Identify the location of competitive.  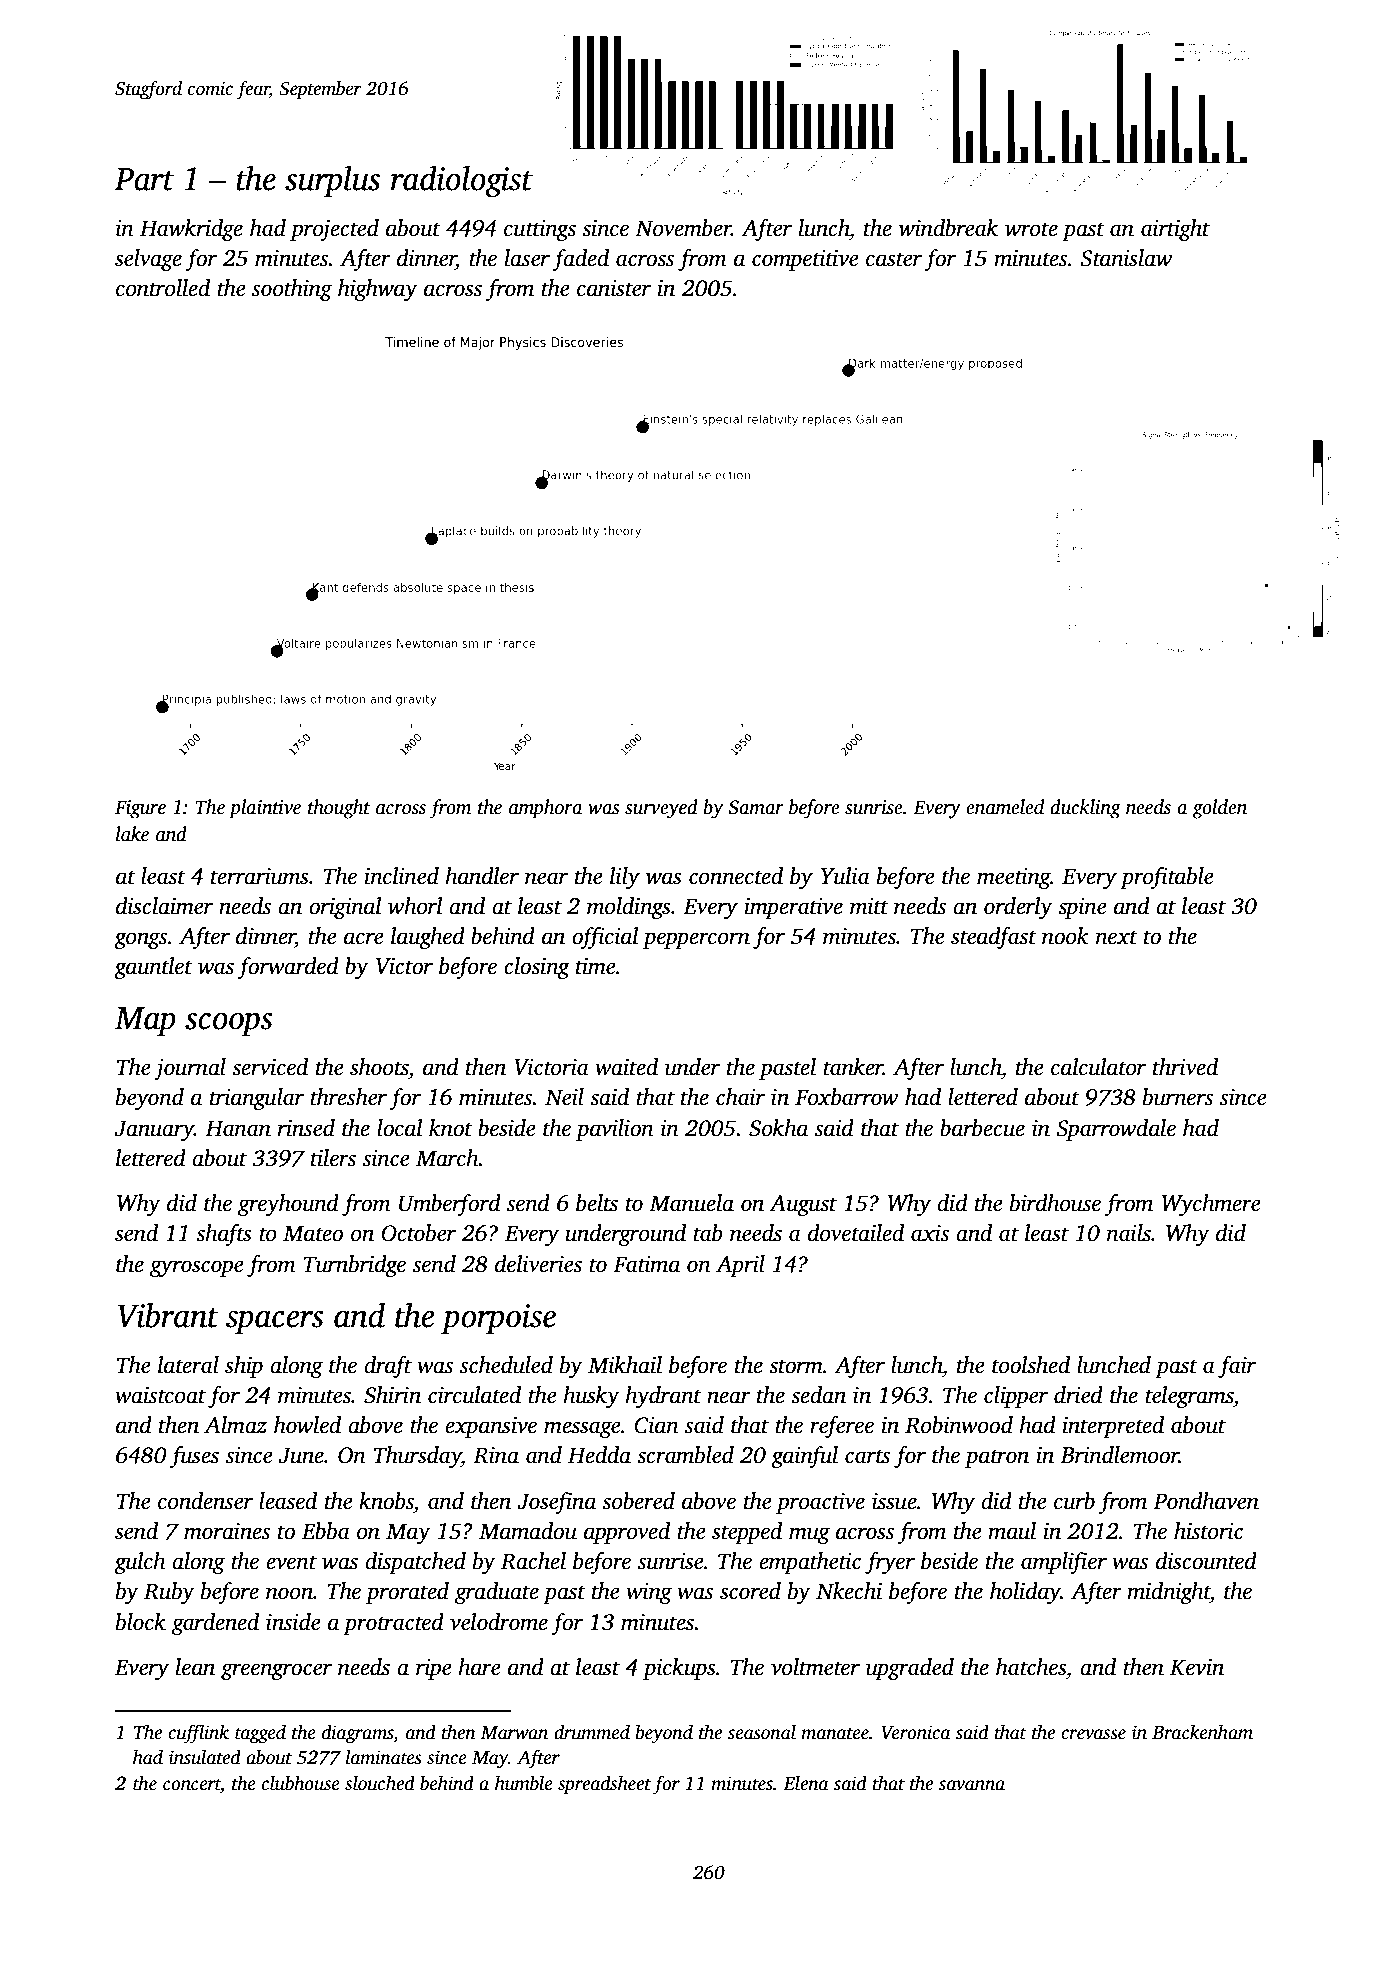
(805, 260).
